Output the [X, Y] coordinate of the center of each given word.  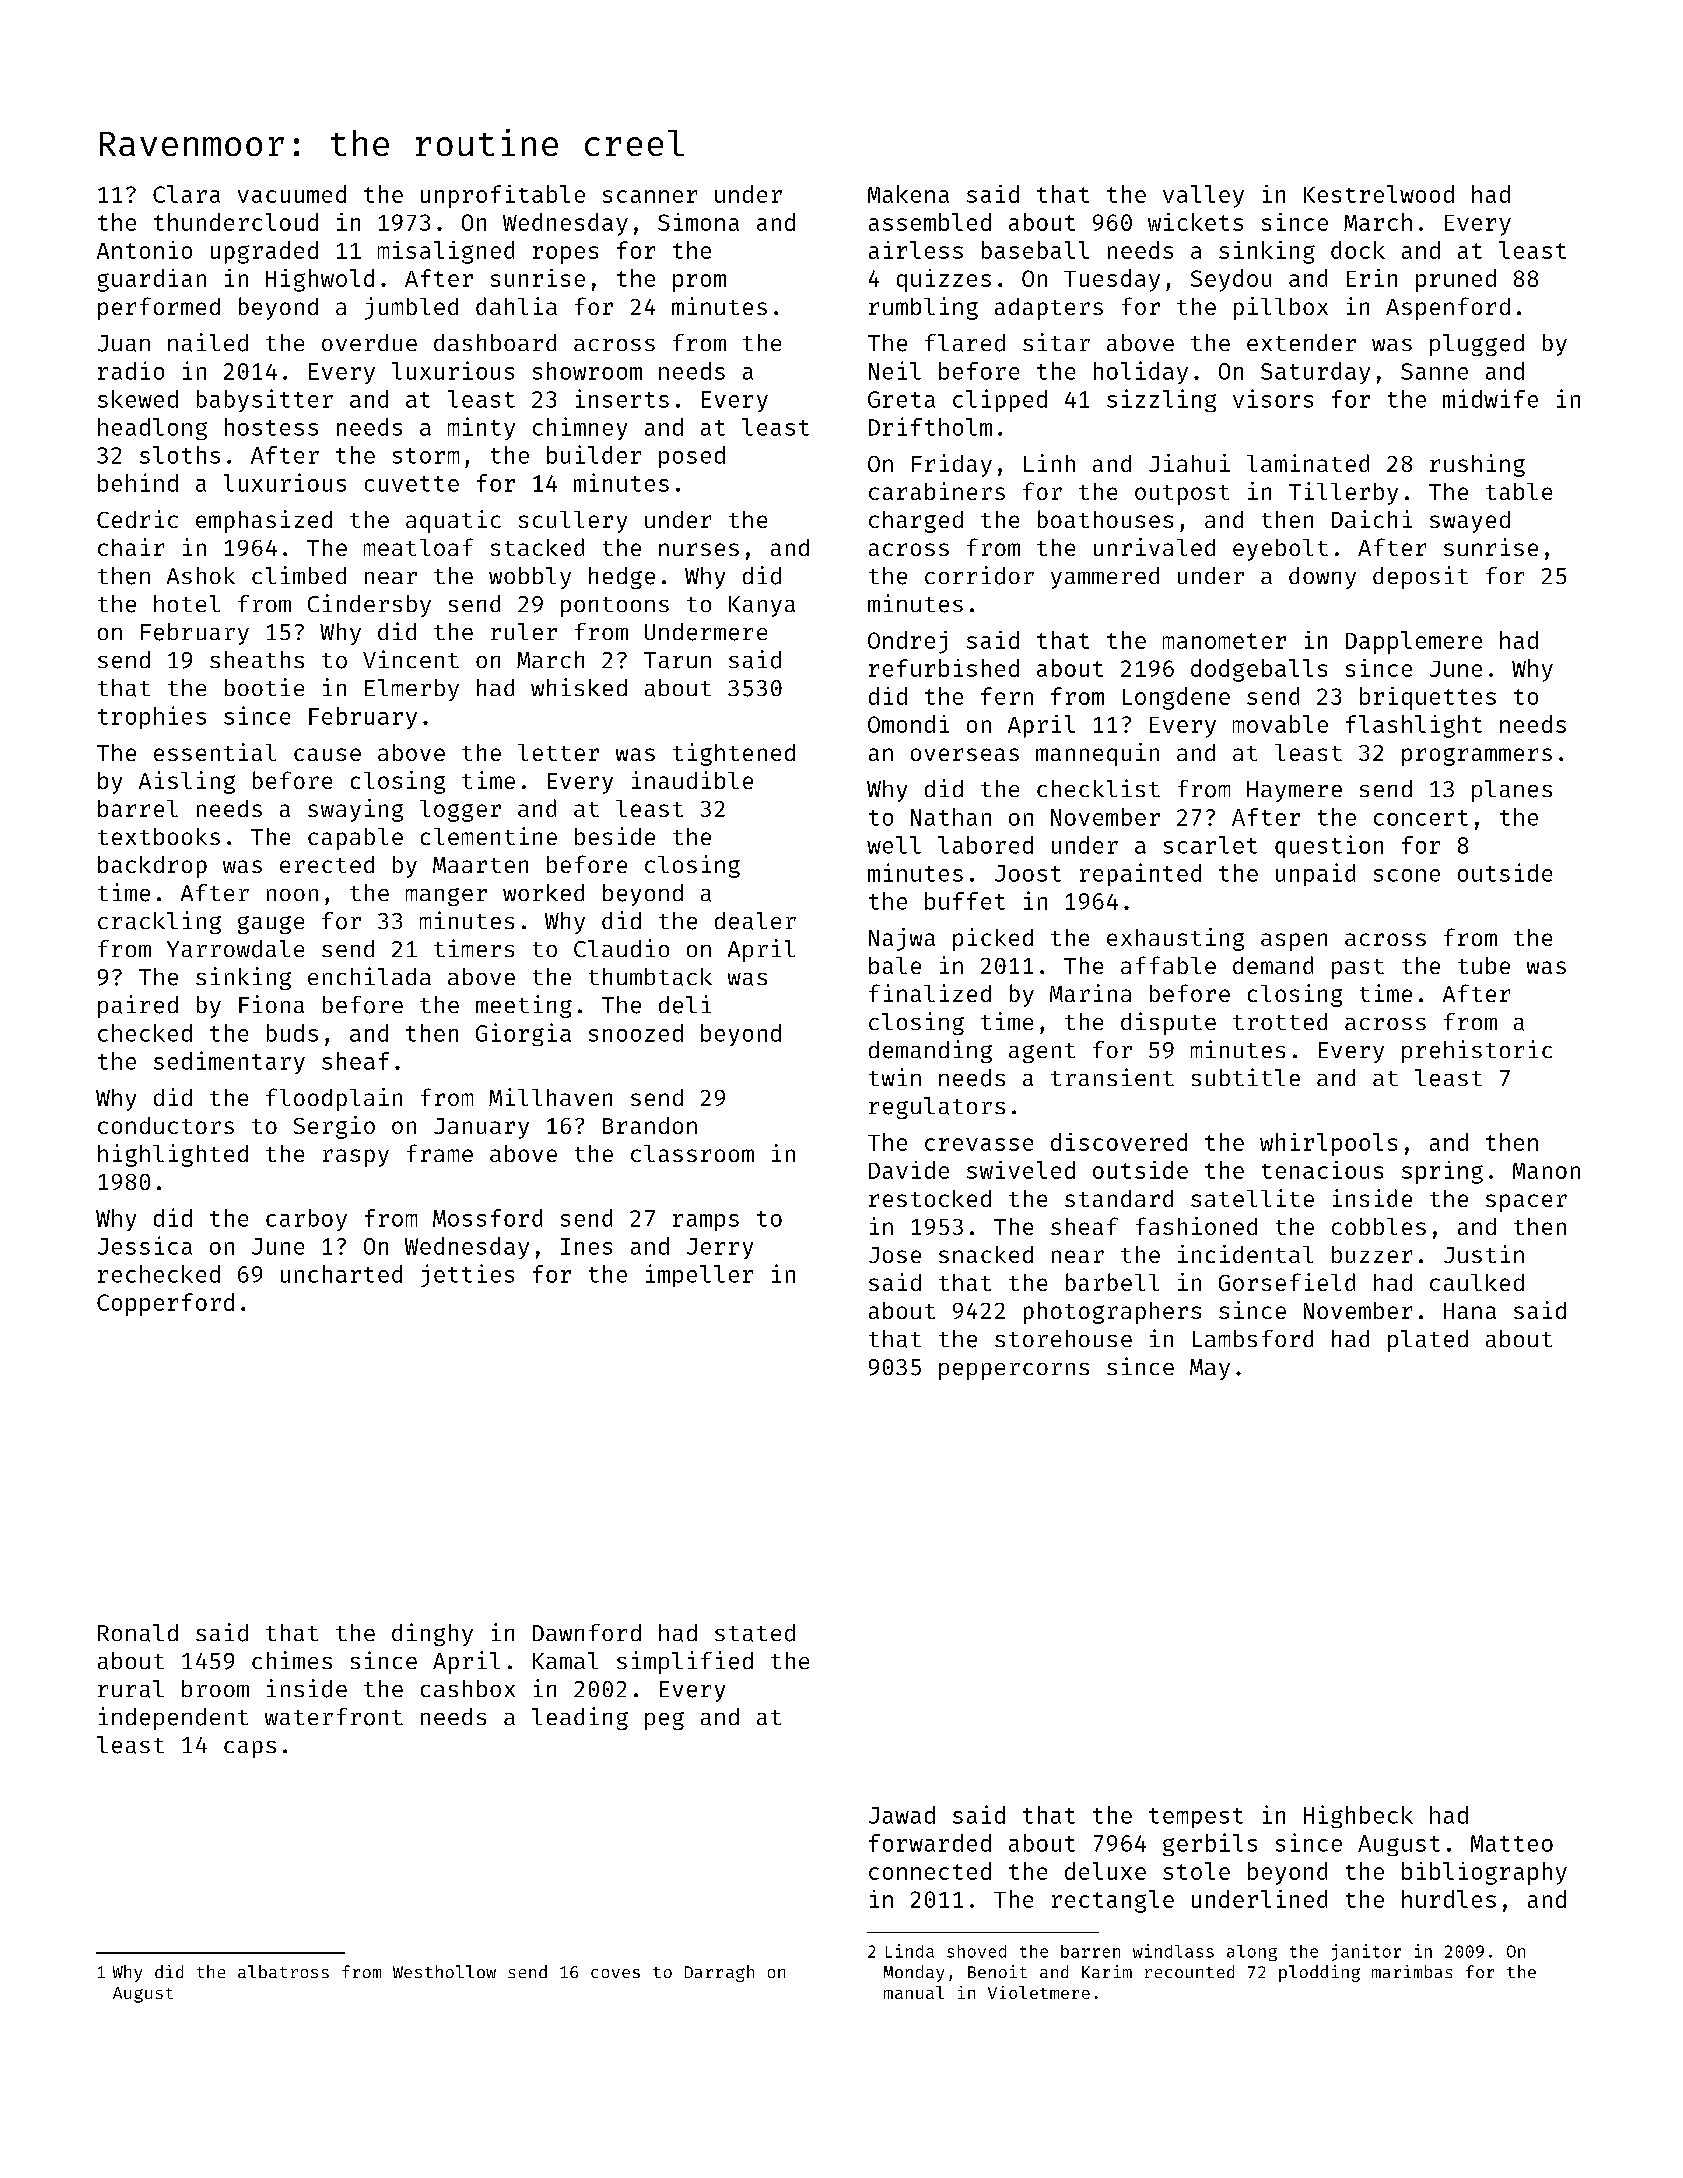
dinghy [432, 1634]
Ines [586, 1246]
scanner [650, 196]
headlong [152, 429]
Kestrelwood [1379, 194]
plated [1428, 1341]
